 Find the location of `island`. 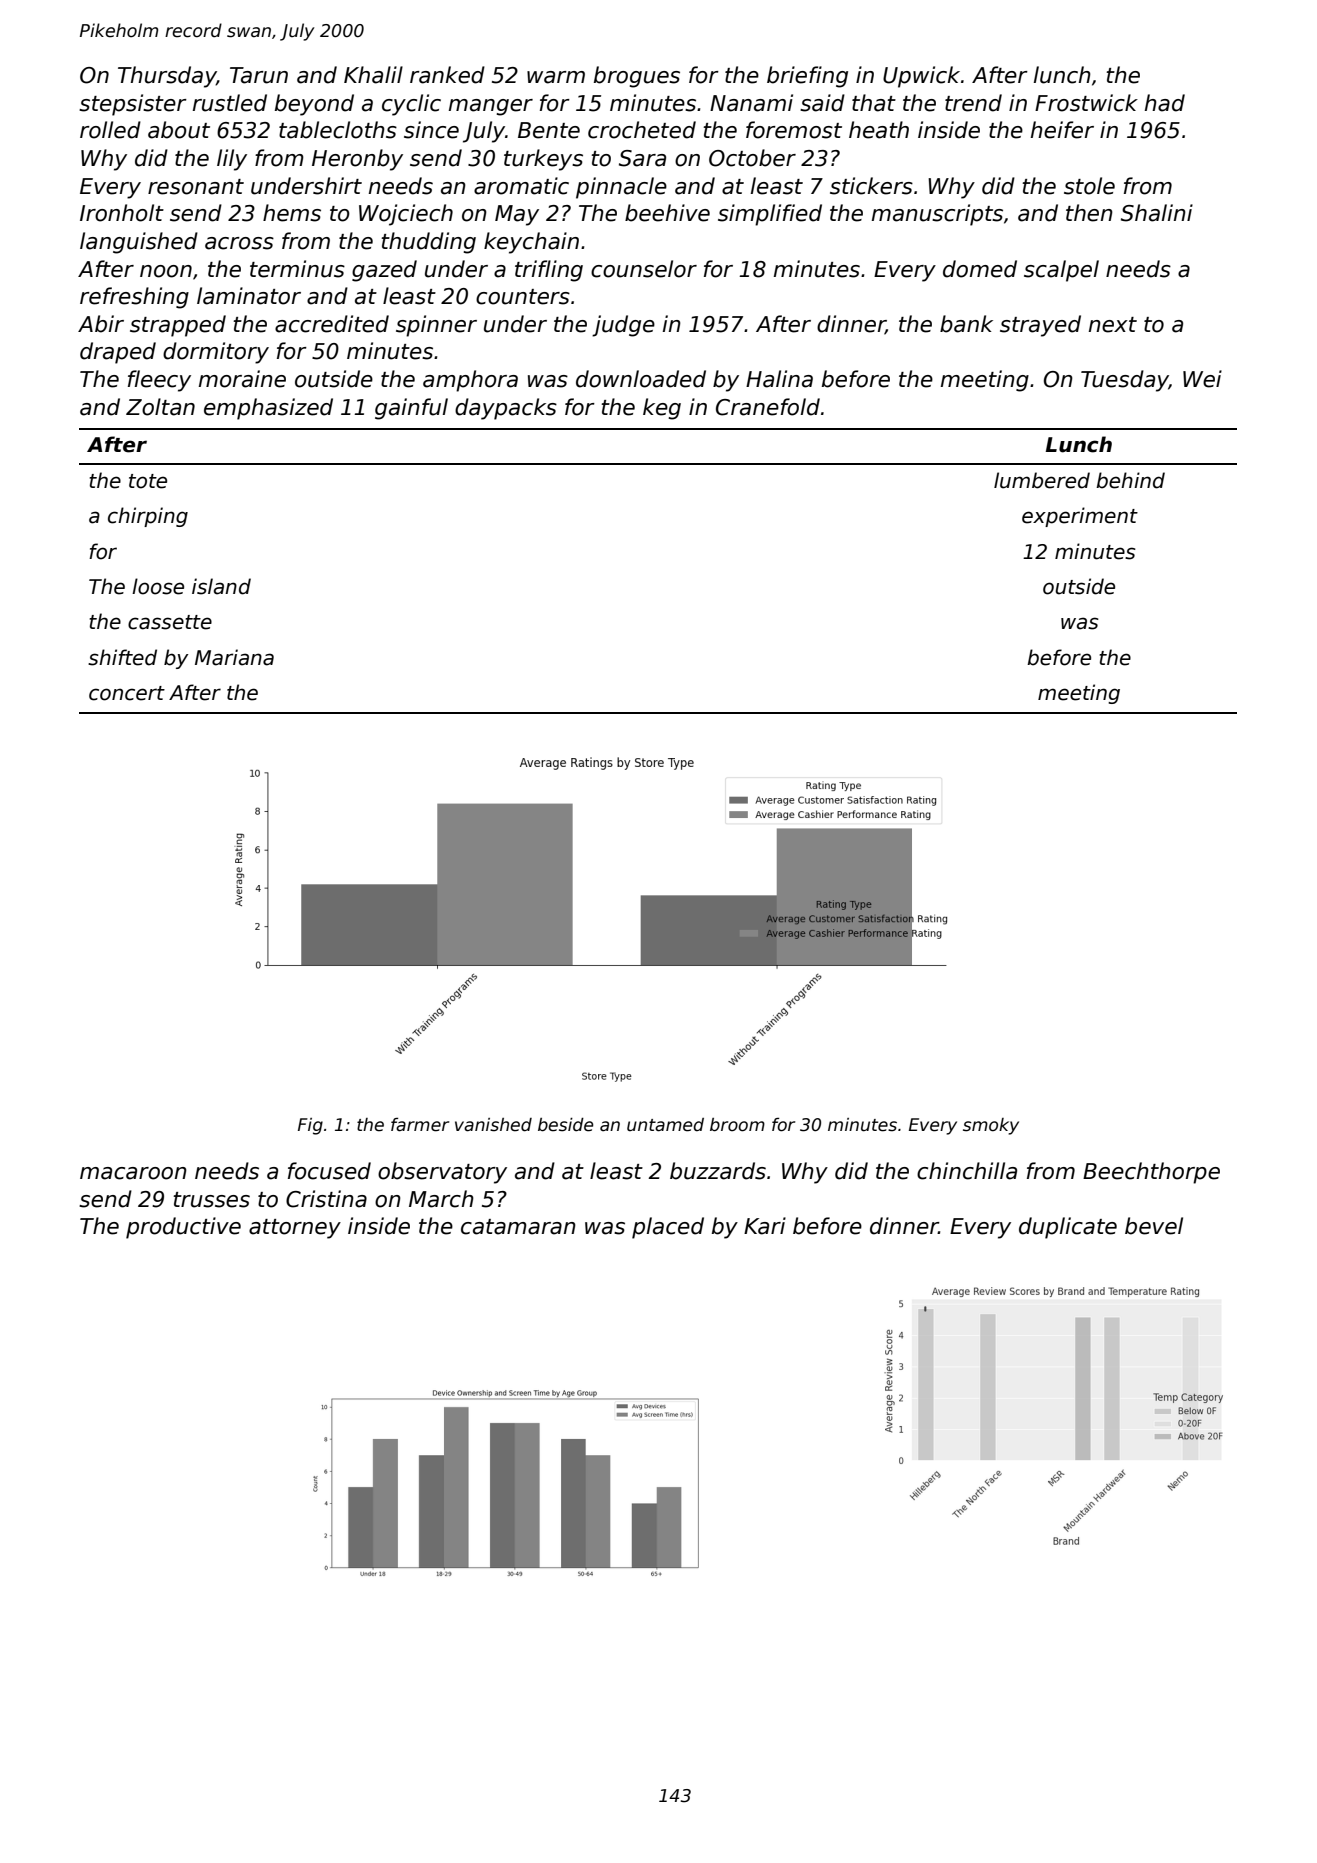

island is located at coordinates (221, 586).
